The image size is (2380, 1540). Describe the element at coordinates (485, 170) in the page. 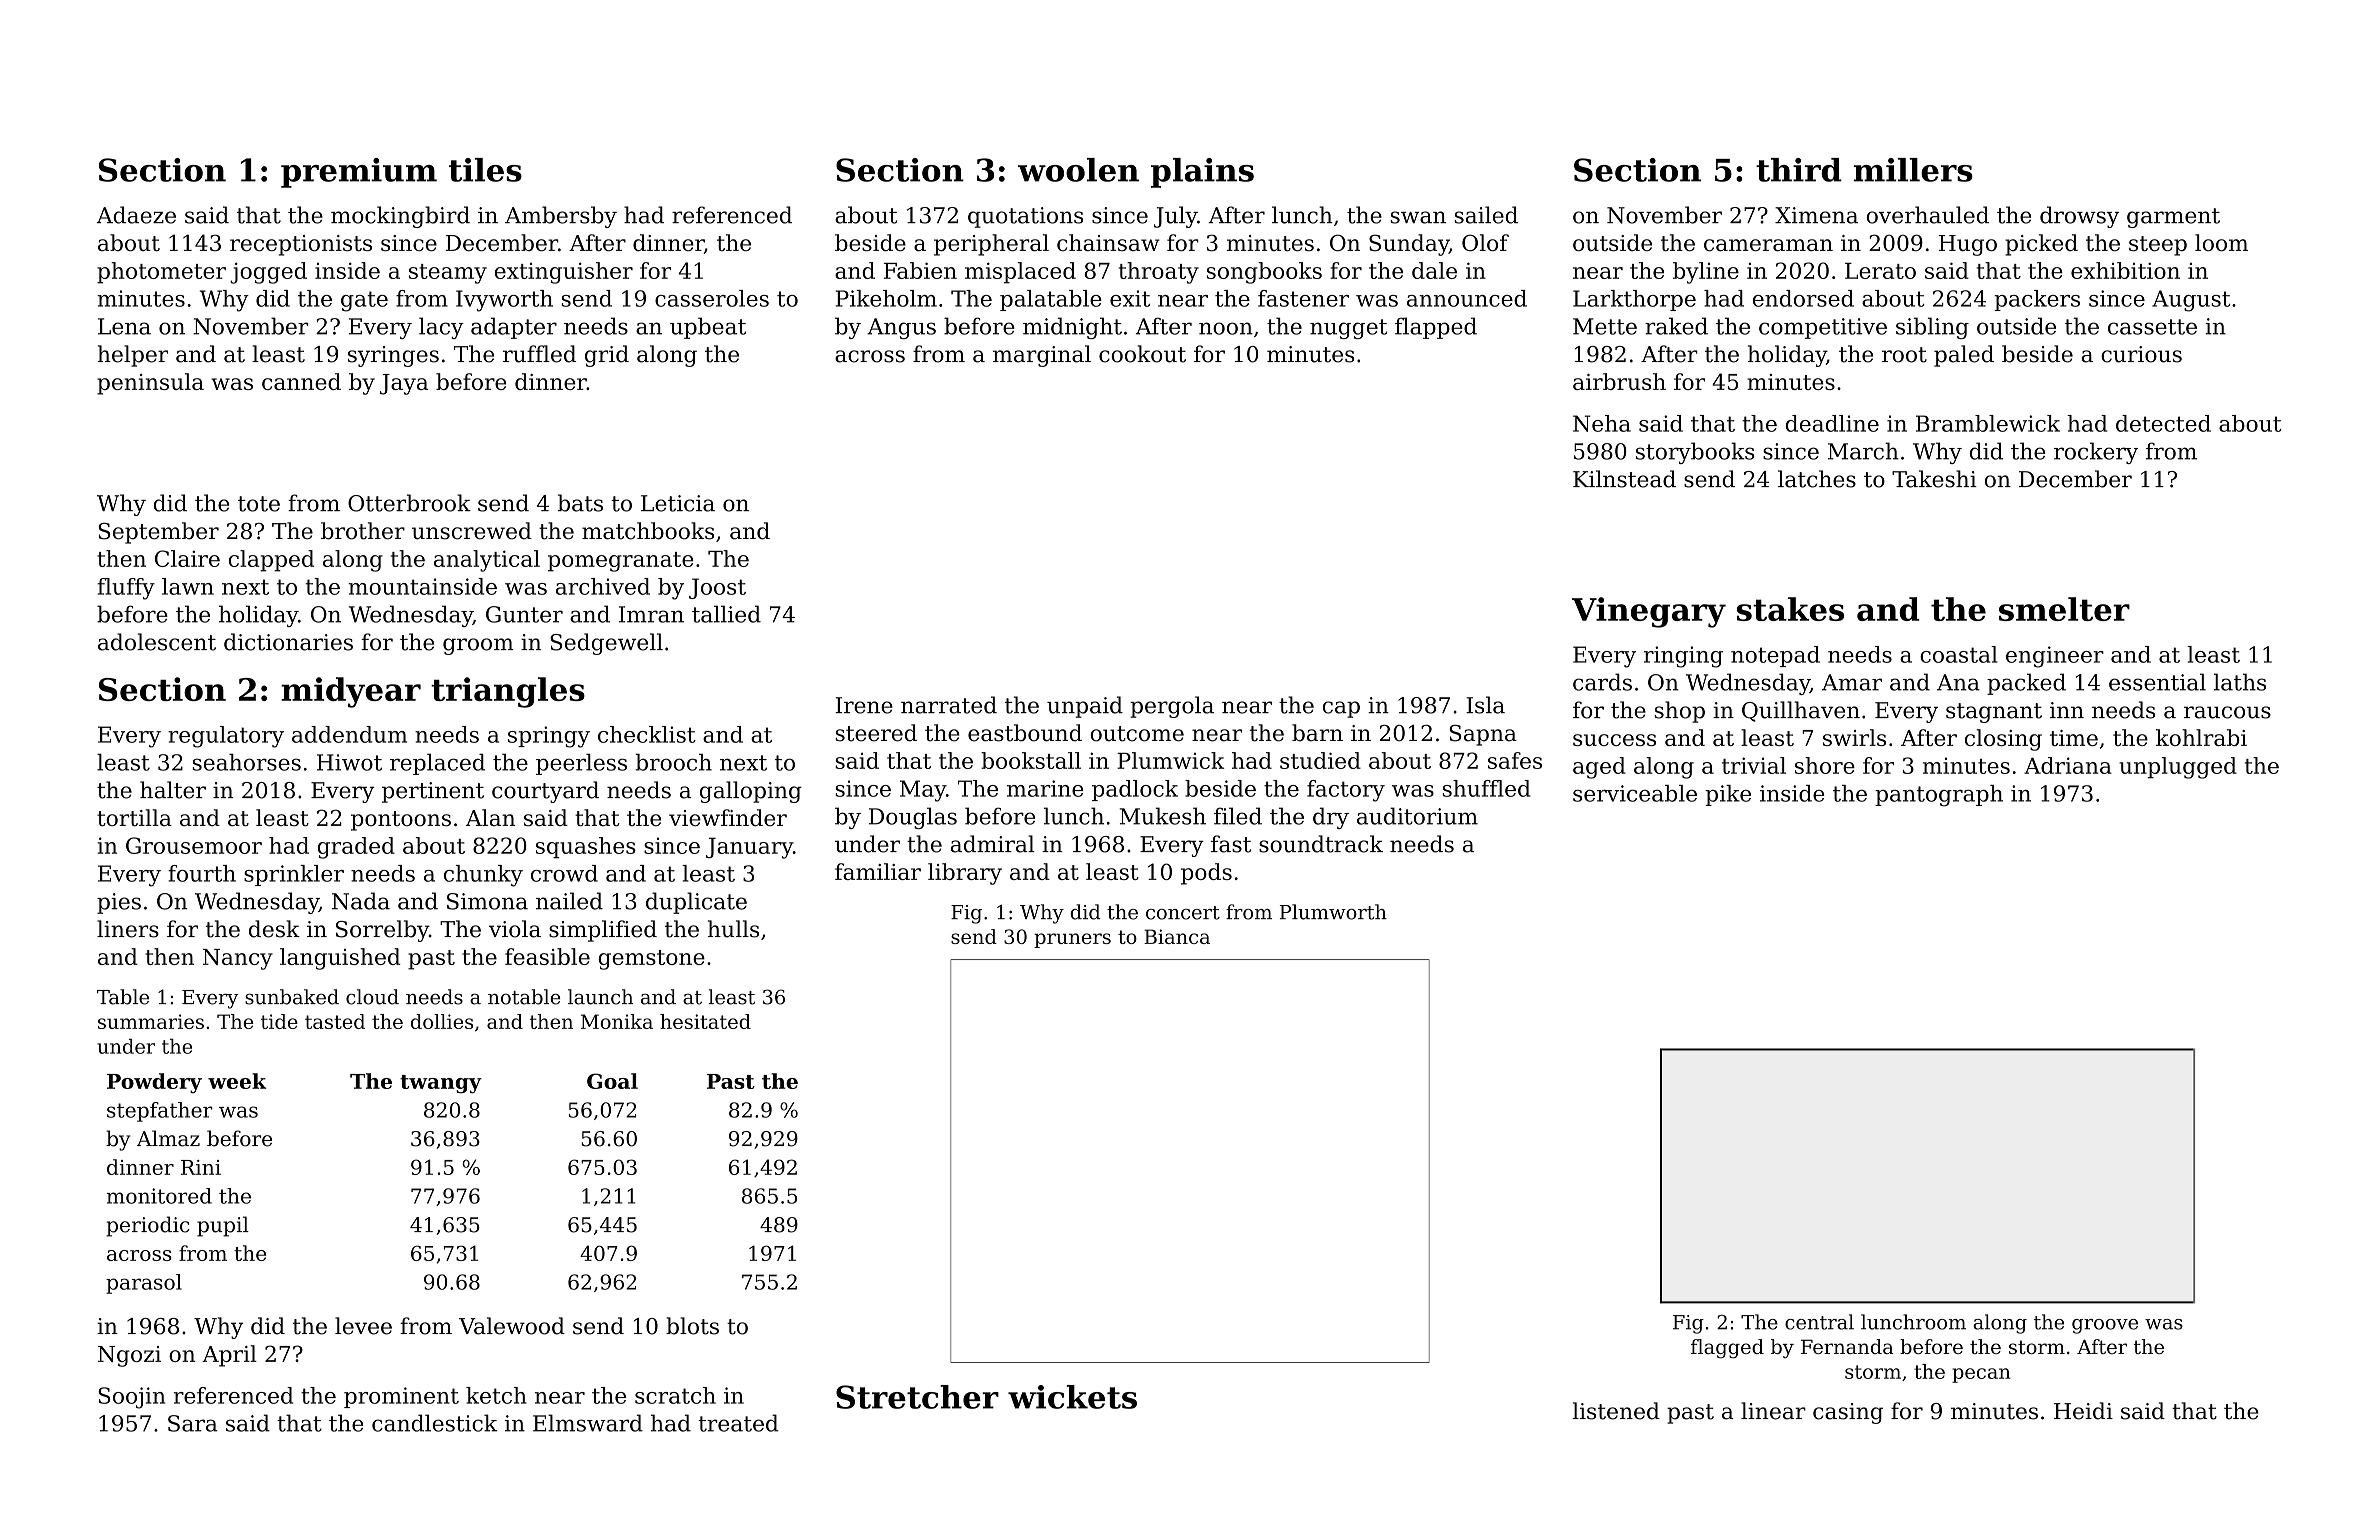

I see `tiles` at that location.
